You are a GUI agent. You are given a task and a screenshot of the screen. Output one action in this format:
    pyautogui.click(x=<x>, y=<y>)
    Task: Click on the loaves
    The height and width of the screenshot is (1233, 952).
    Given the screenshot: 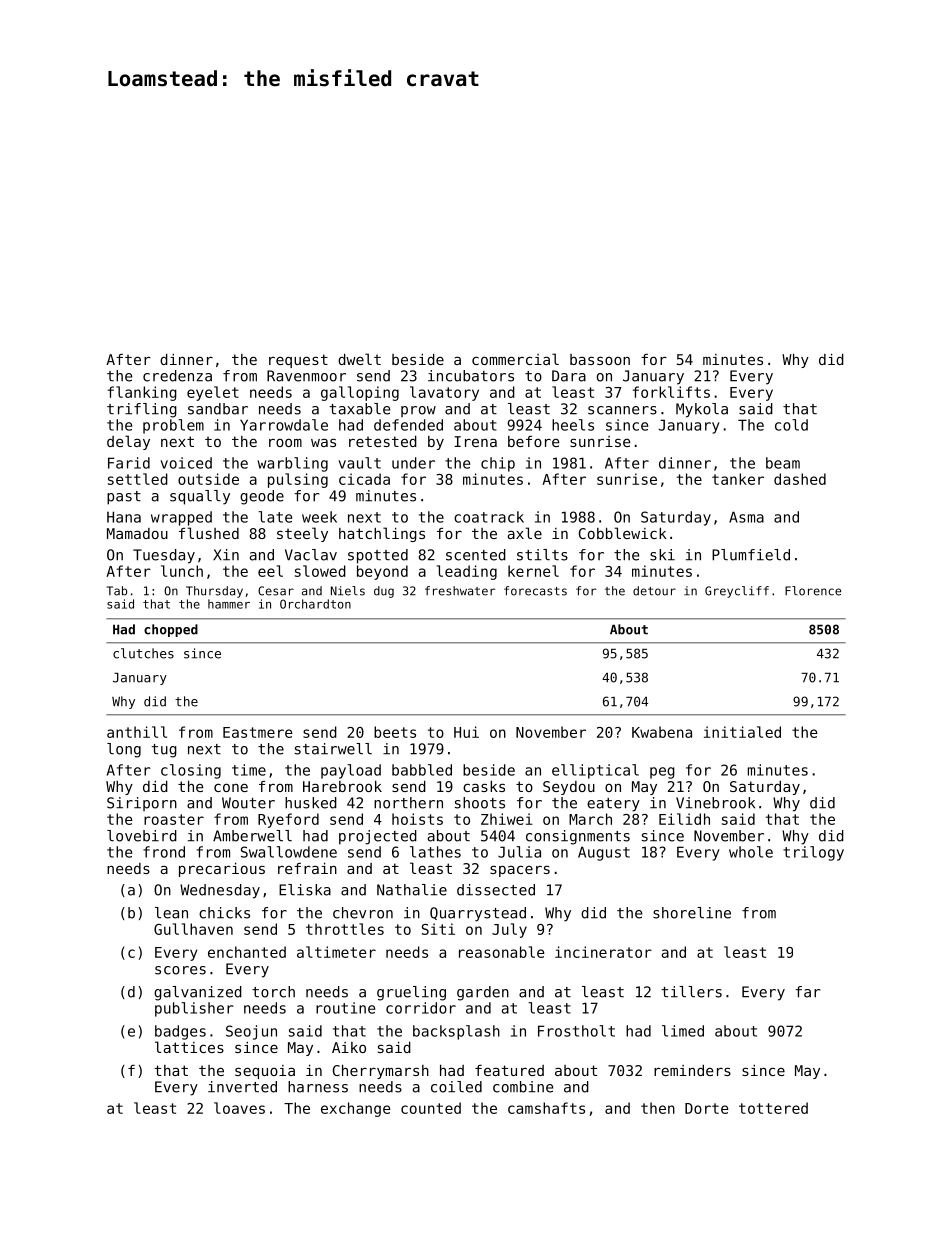 What is the action you would take?
    pyautogui.click(x=239, y=1108)
